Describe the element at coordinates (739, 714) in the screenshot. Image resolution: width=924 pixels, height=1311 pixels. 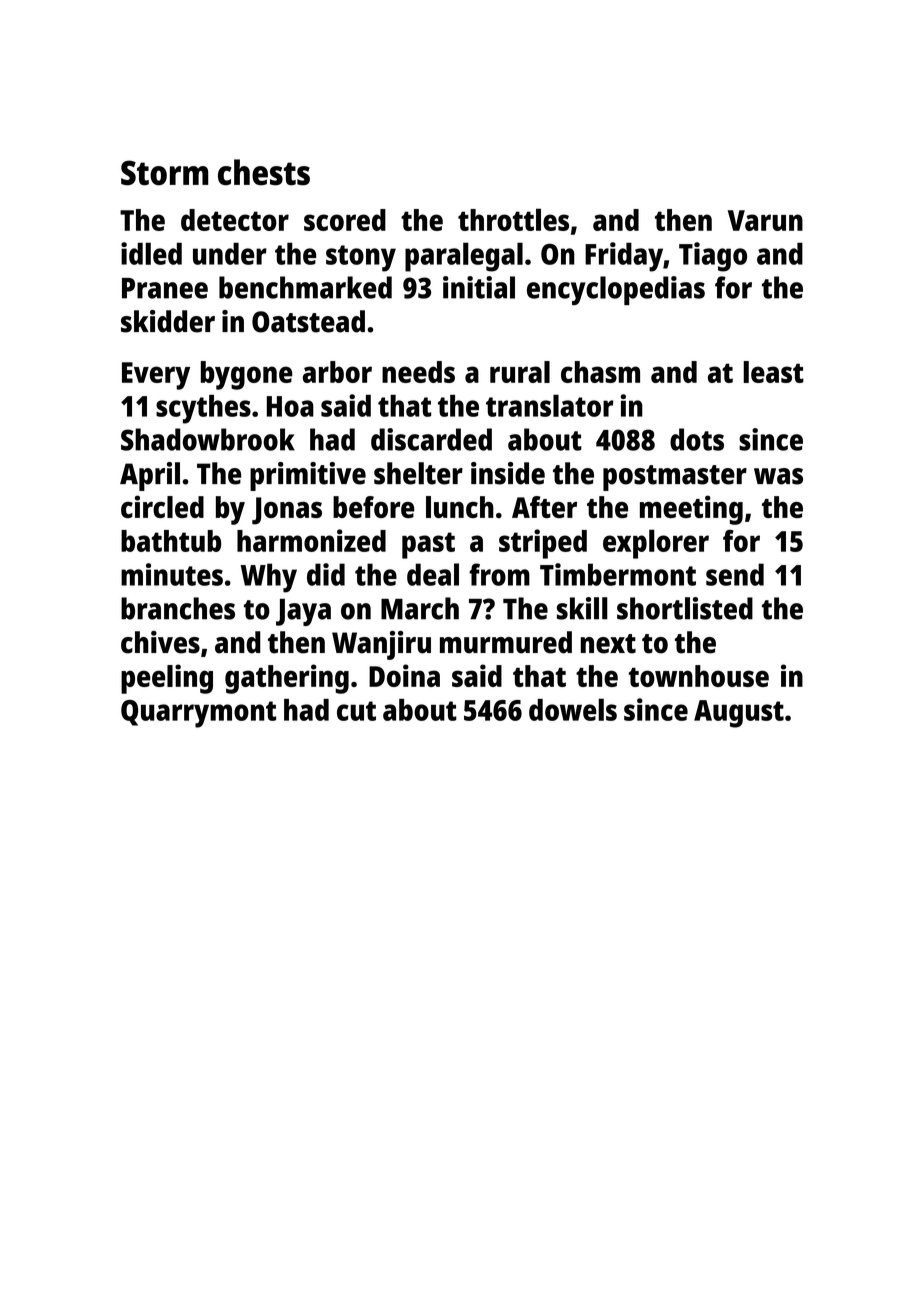
I see `August` at that location.
